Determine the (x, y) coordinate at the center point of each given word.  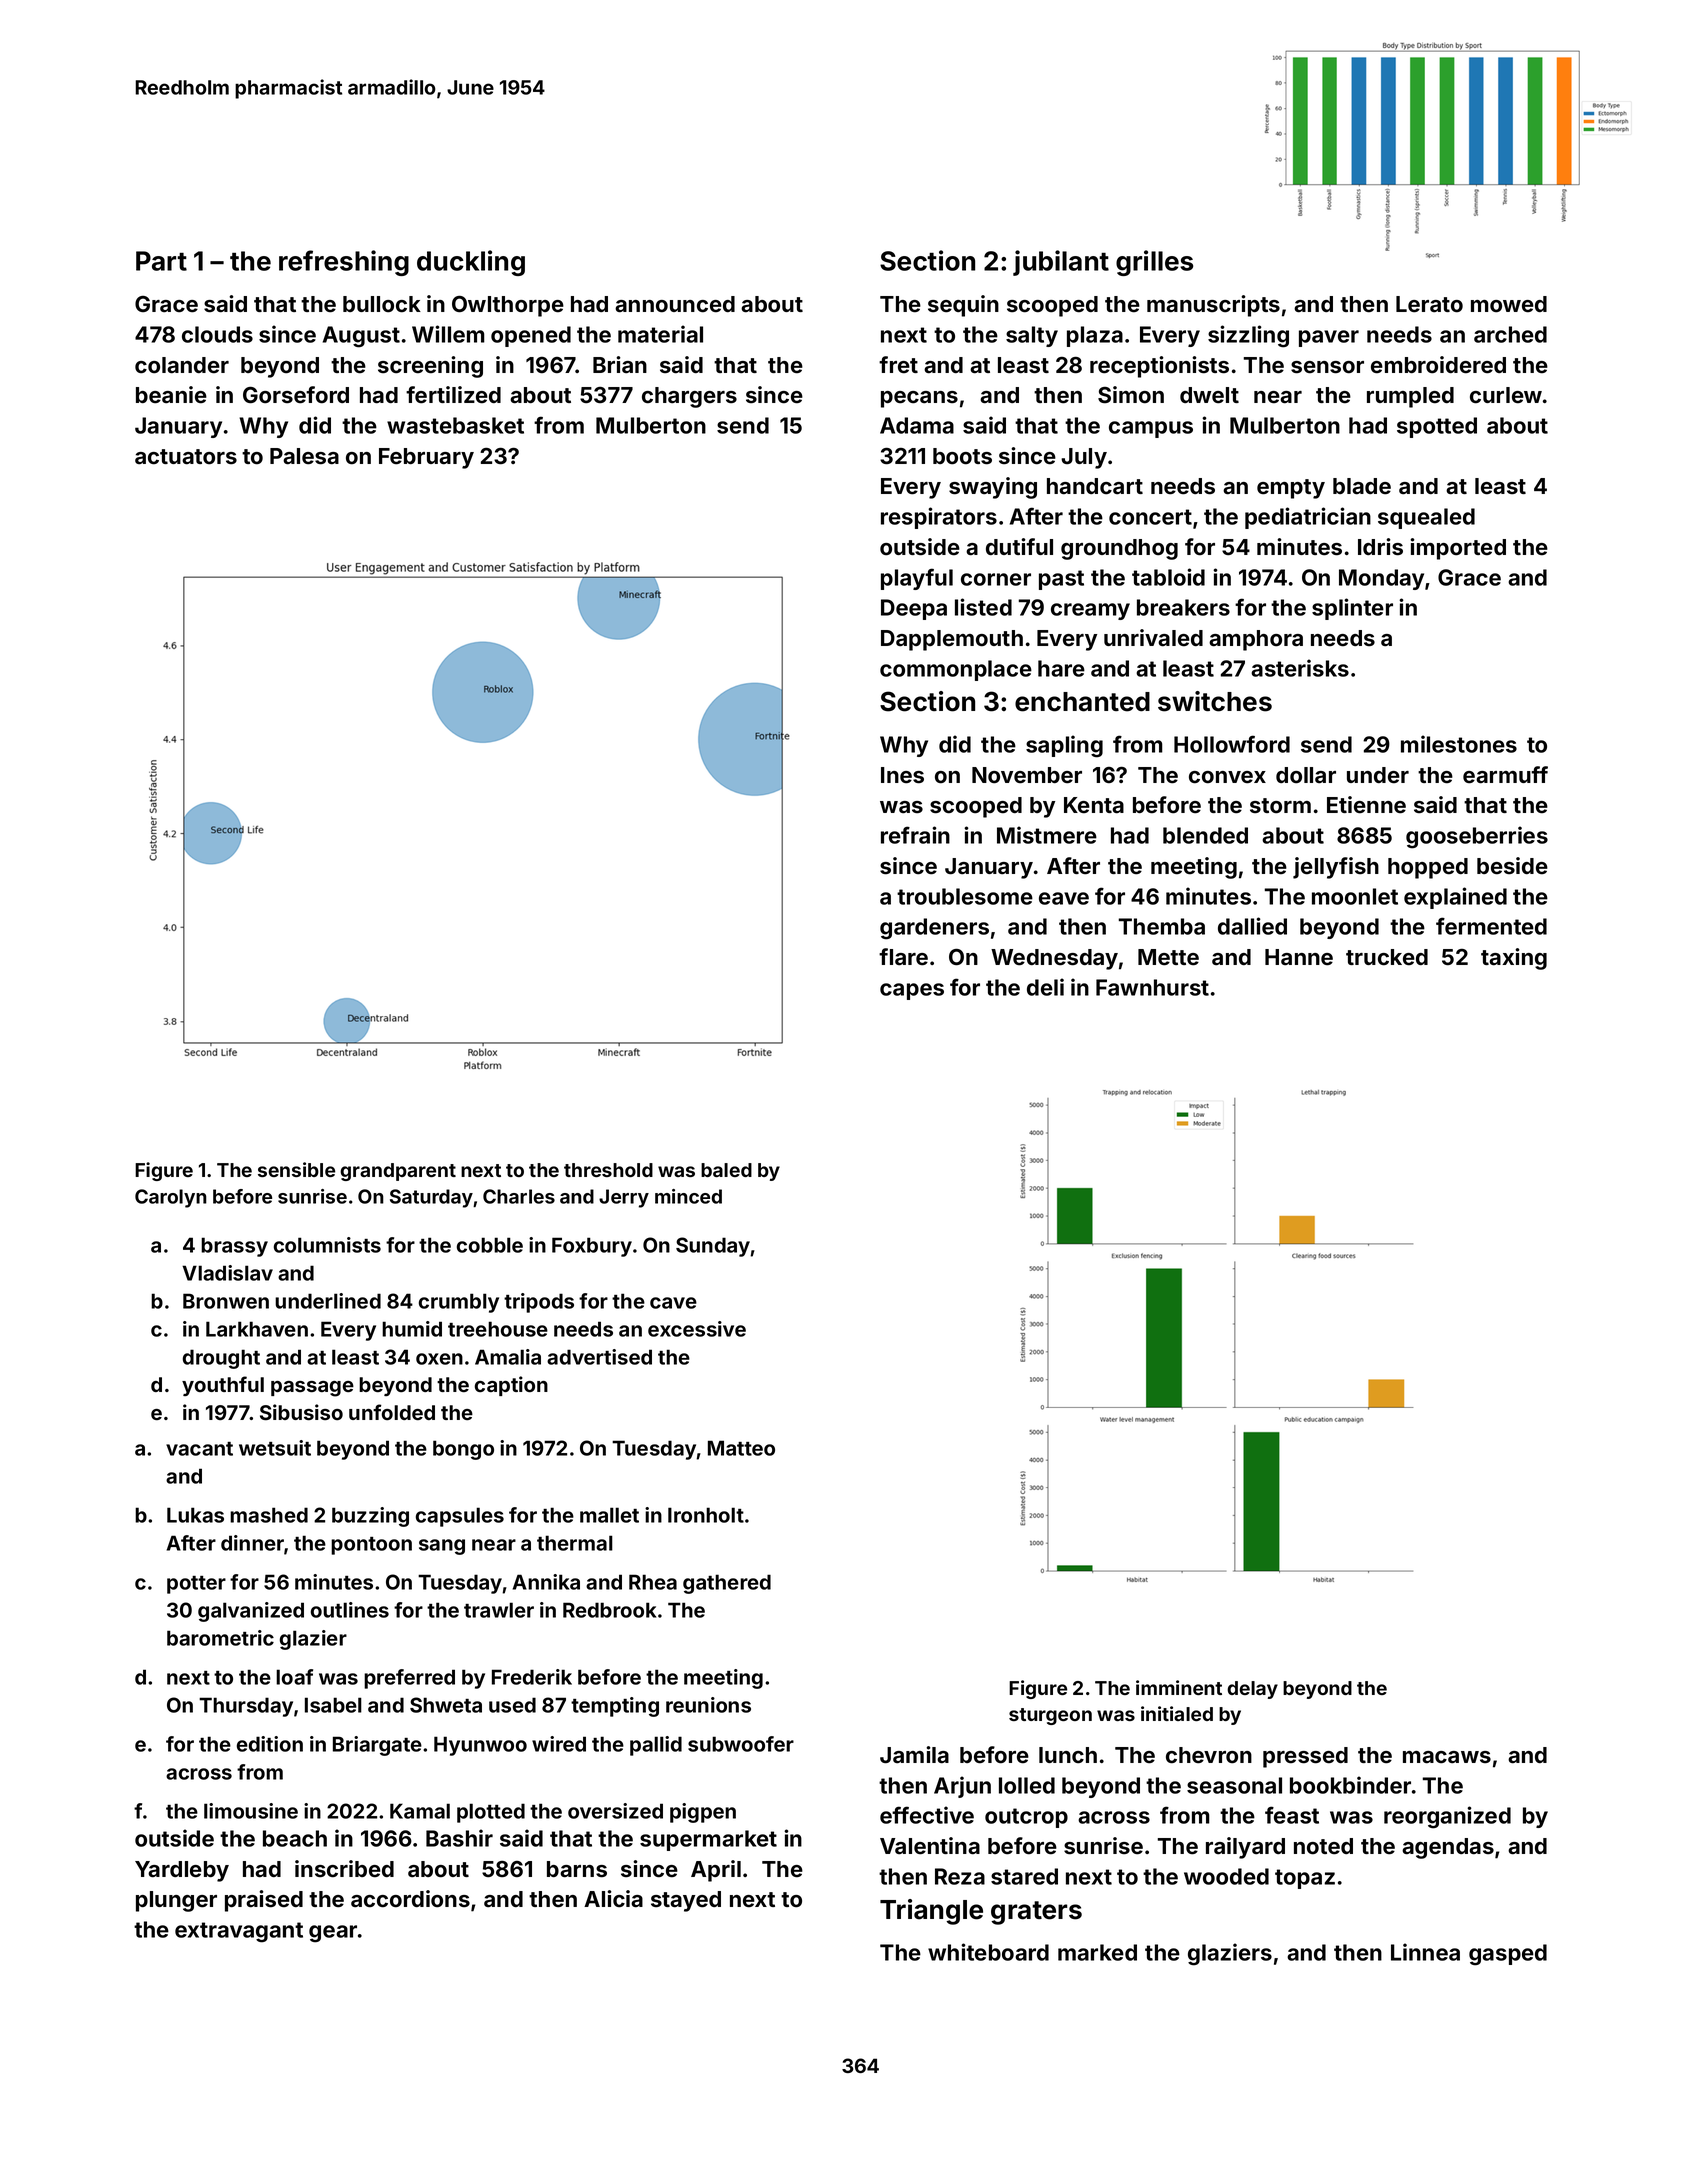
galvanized (251, 1612)
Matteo (741, 1448)
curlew (1506, 395)
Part (161, 261)
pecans (919, 399)
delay (1252, 1690)
